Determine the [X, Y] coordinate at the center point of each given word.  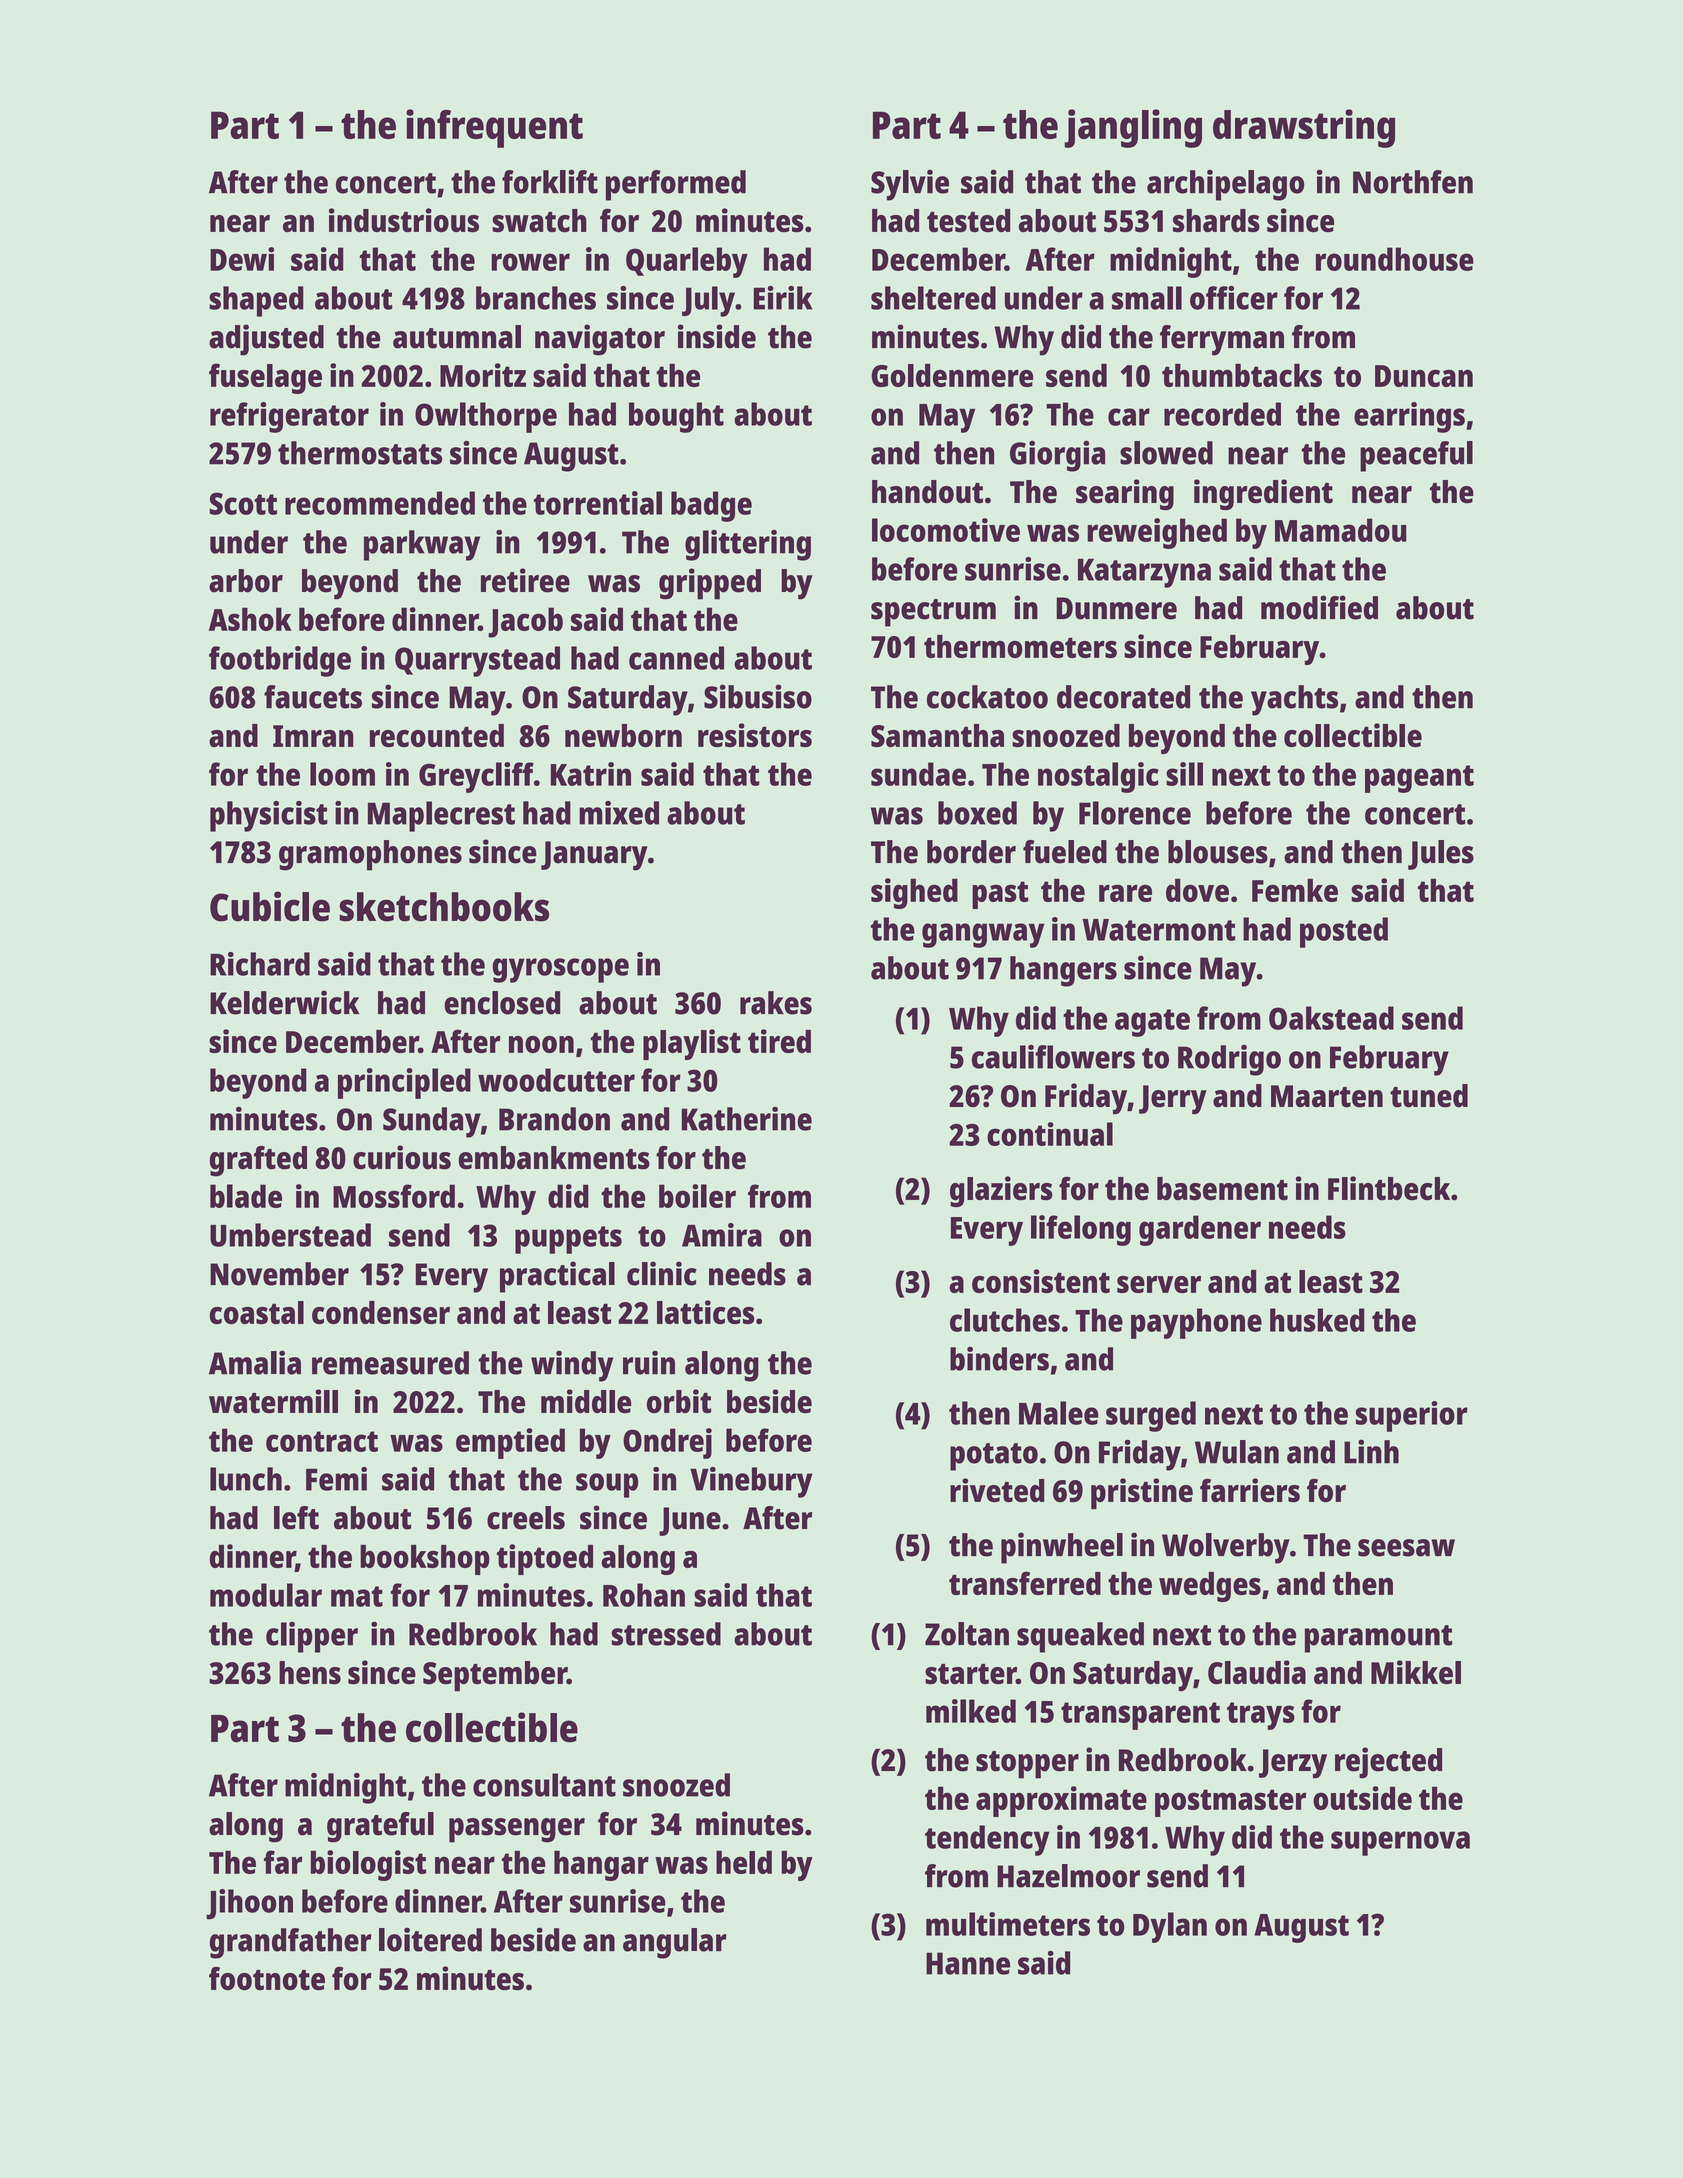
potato [994, 1457]
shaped [256, 301]
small [1147, 298]
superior [1412, 1416]
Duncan [1424, 376]
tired [779, 1041]
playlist [692, 1044]
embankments [554, 1158]
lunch [246, 1479]
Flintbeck [1389, 1188]
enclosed [502, 1003]
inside [717, 336]
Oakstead [1331, 1018]
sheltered [933, 298]
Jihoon [249, 1904]
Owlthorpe [486, 417]
